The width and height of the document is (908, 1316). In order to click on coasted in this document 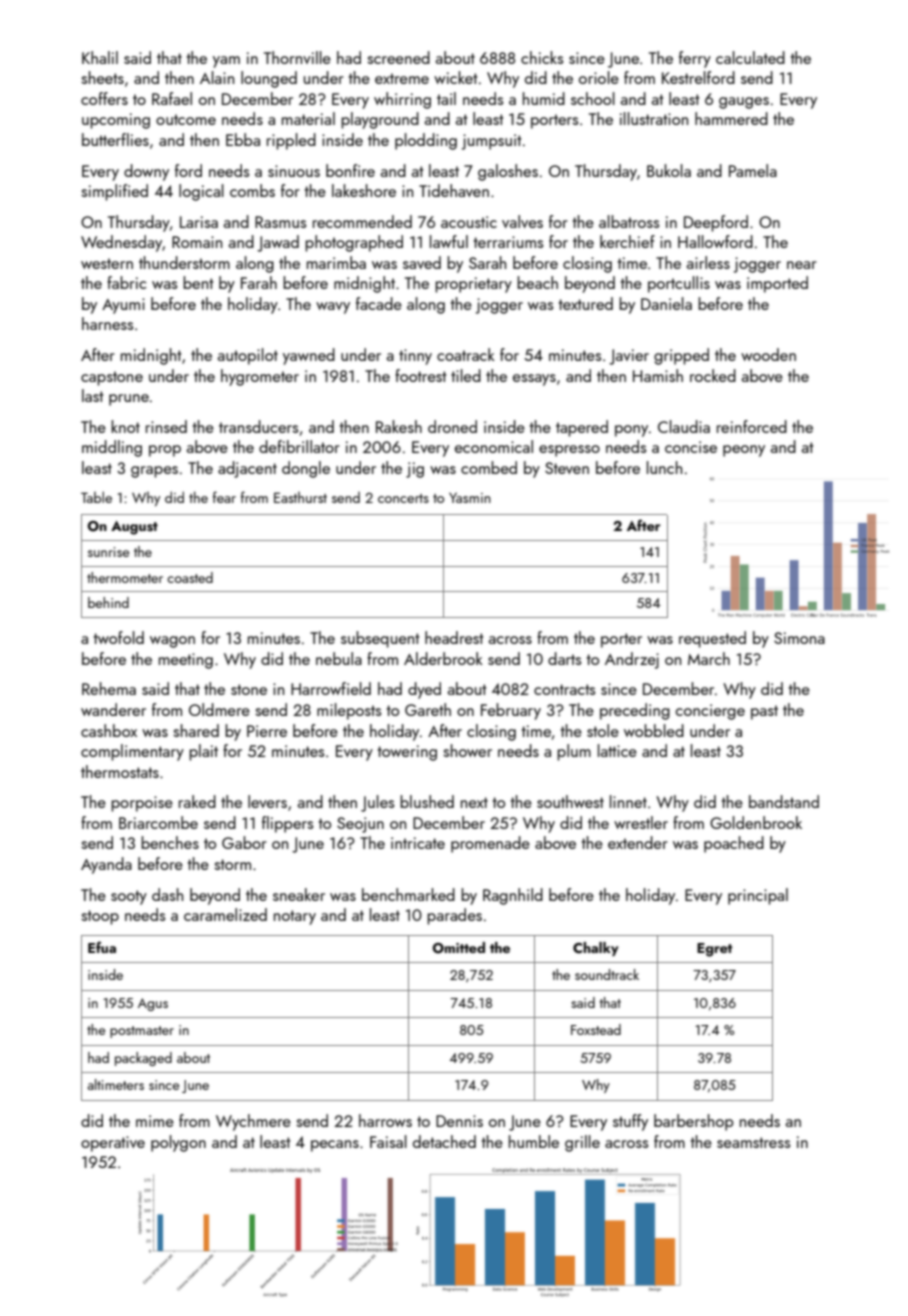, I will do `click(190, 577)`.
